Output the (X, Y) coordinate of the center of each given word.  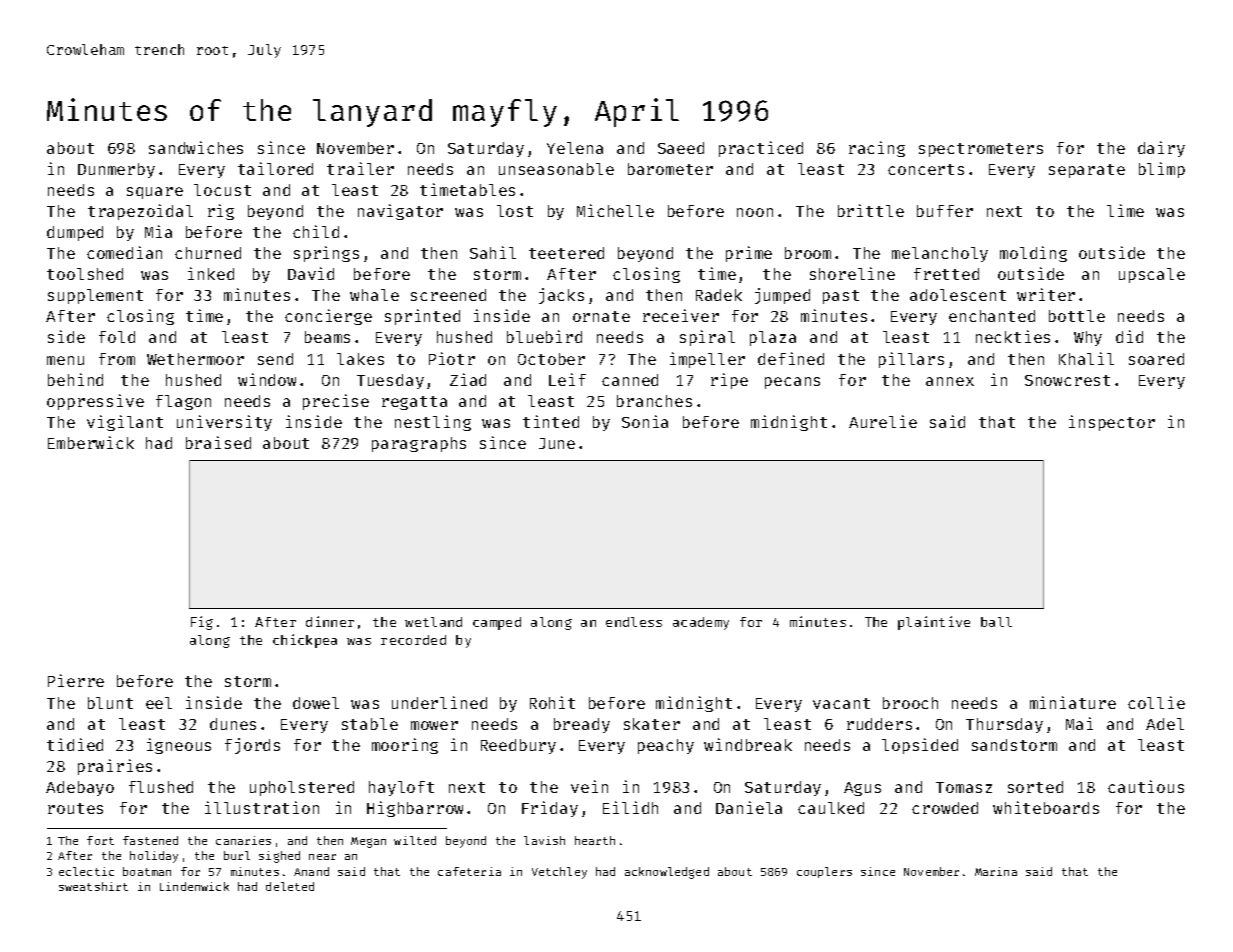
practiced (761, 149)
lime (1125, 210)
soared (1156, 359)
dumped (75, 233)
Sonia (645, 421)
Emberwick (91, 442)
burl (237, 855)
